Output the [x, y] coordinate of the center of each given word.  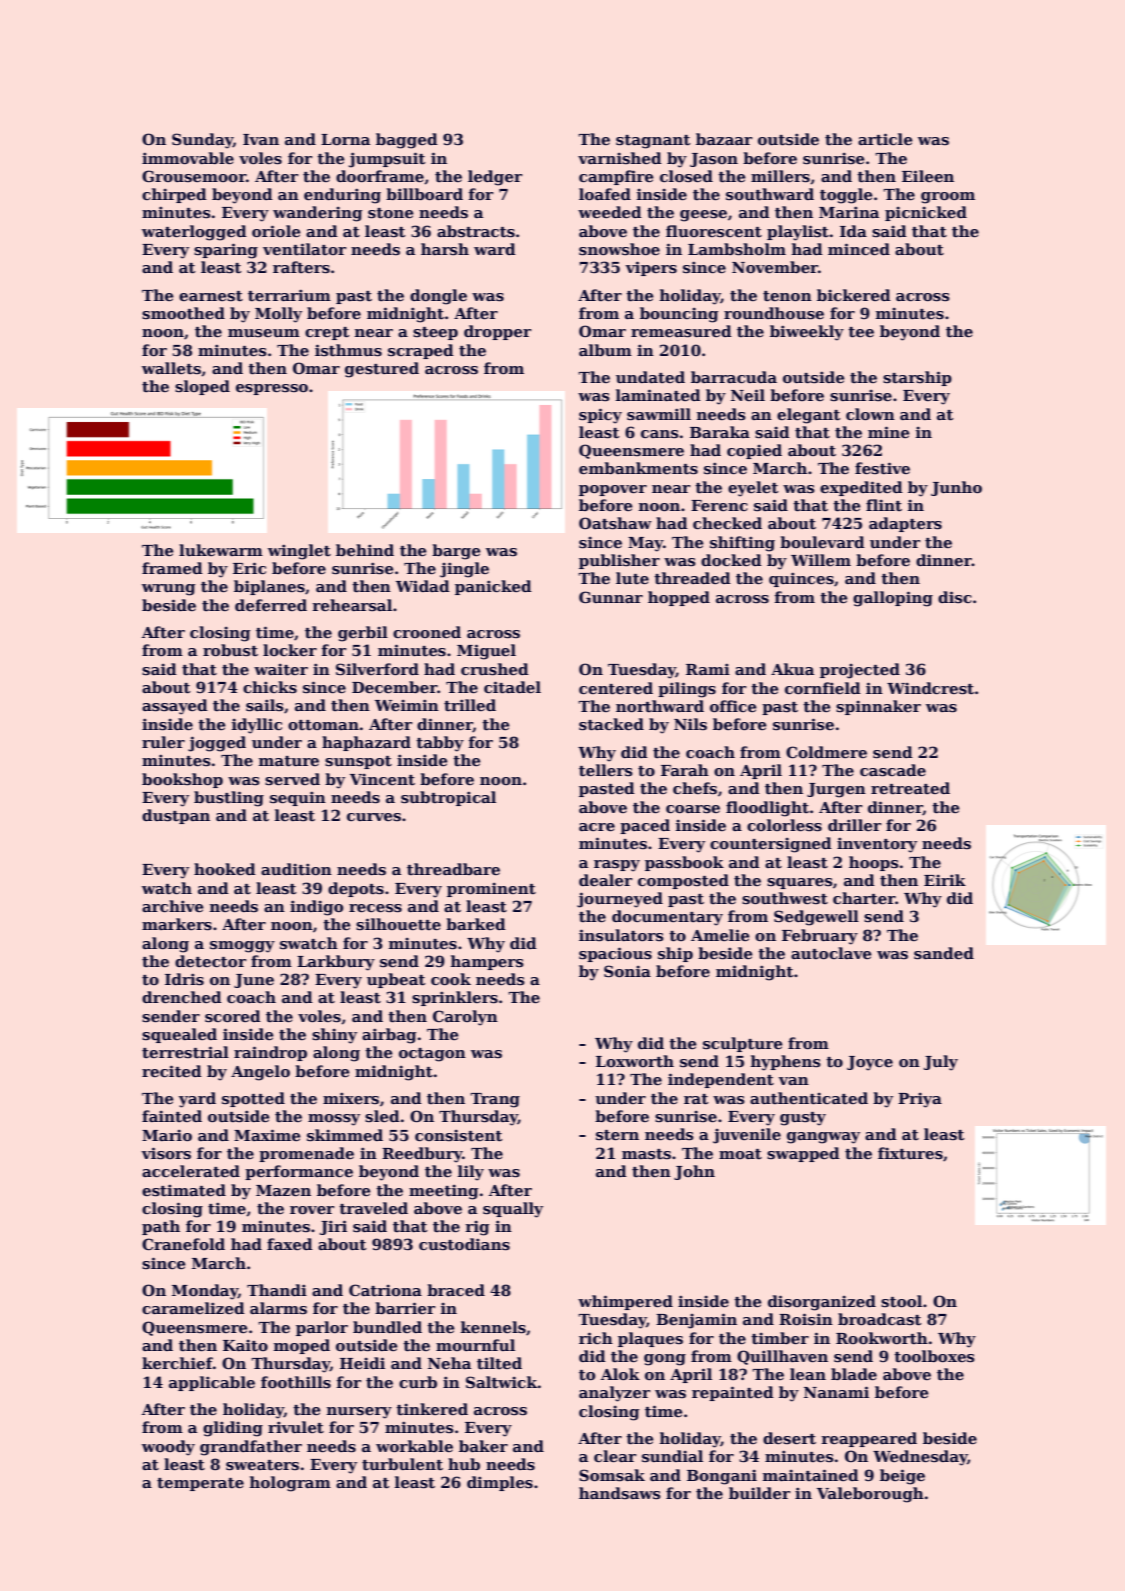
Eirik [945, 880]
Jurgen [836, 790]
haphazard [366, 743]
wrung [168, 590]
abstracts [476, 231]
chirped [174, 195]
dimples [500, 1483]
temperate [200, 1484]
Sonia [627, 971]
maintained [811, 1475]
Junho [956, 488]
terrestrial [185, 1052]
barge [456, 552]
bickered [854, 295]
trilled [470, 705]
